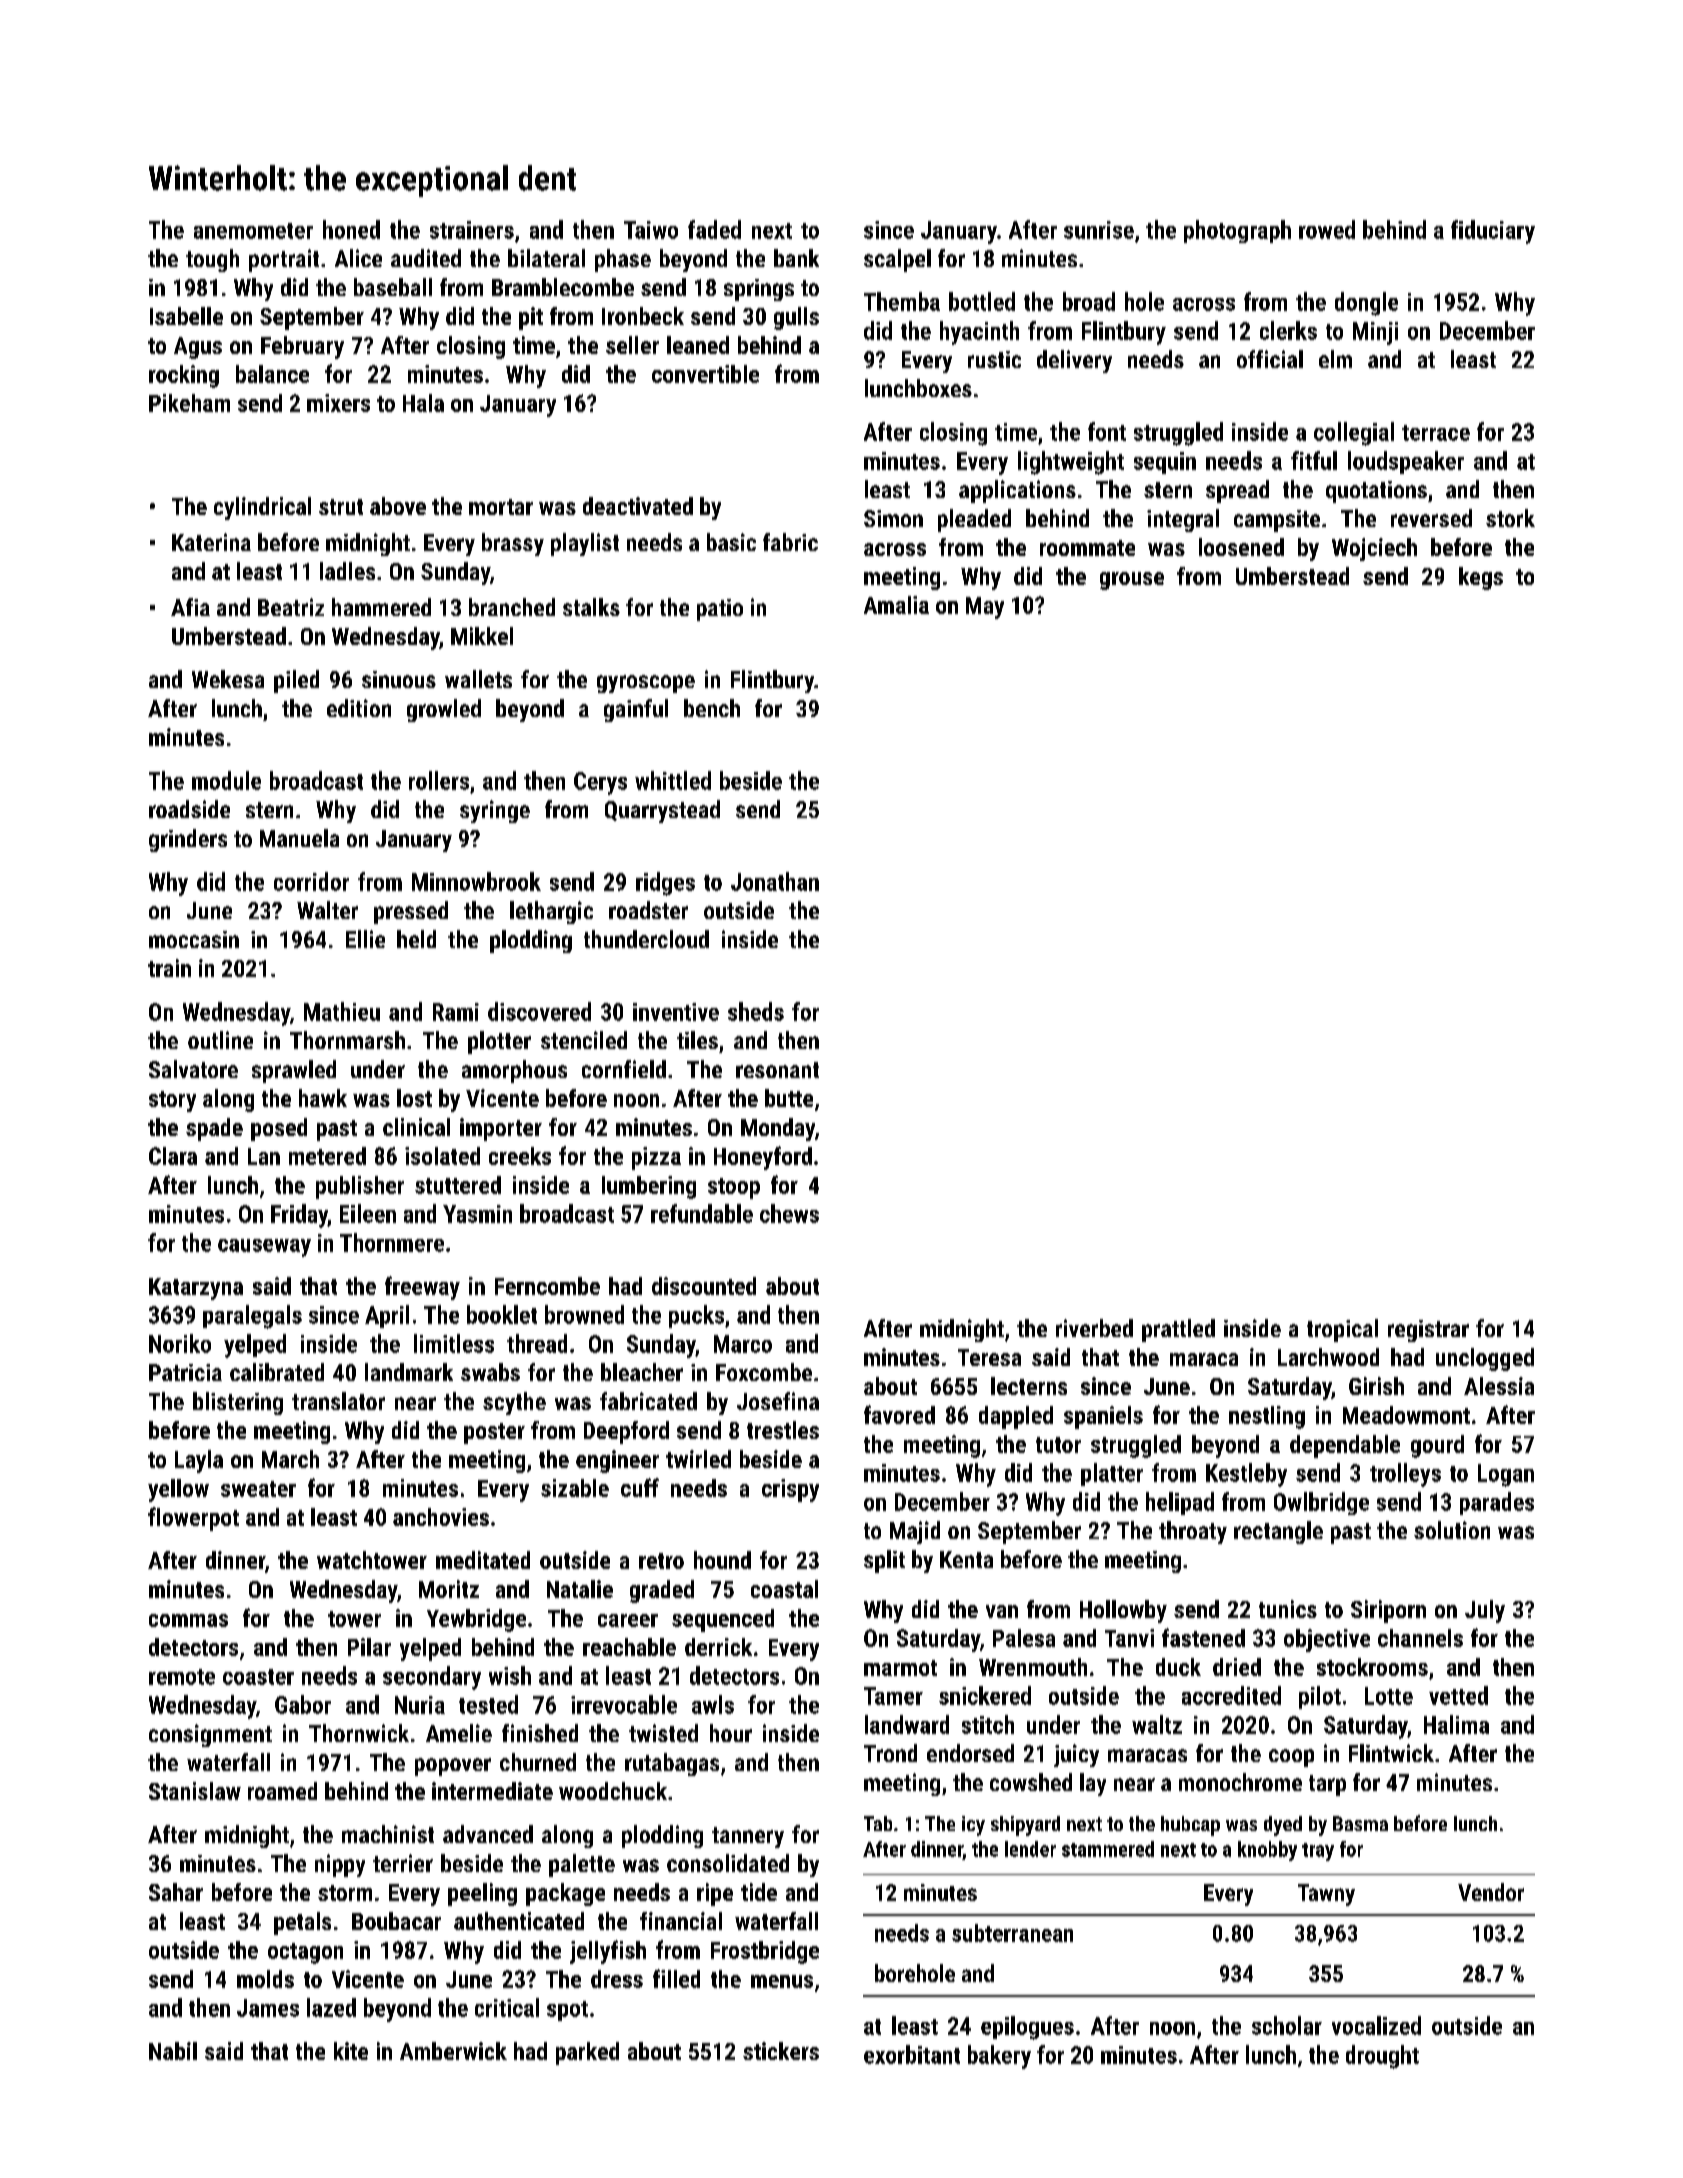 Image resolution: width=1683 pixels, height=2178 pixels. What do you see at coordinates (1493, 232) in the page?
I see `fiduciary` at bounding box center [1493, 232].
